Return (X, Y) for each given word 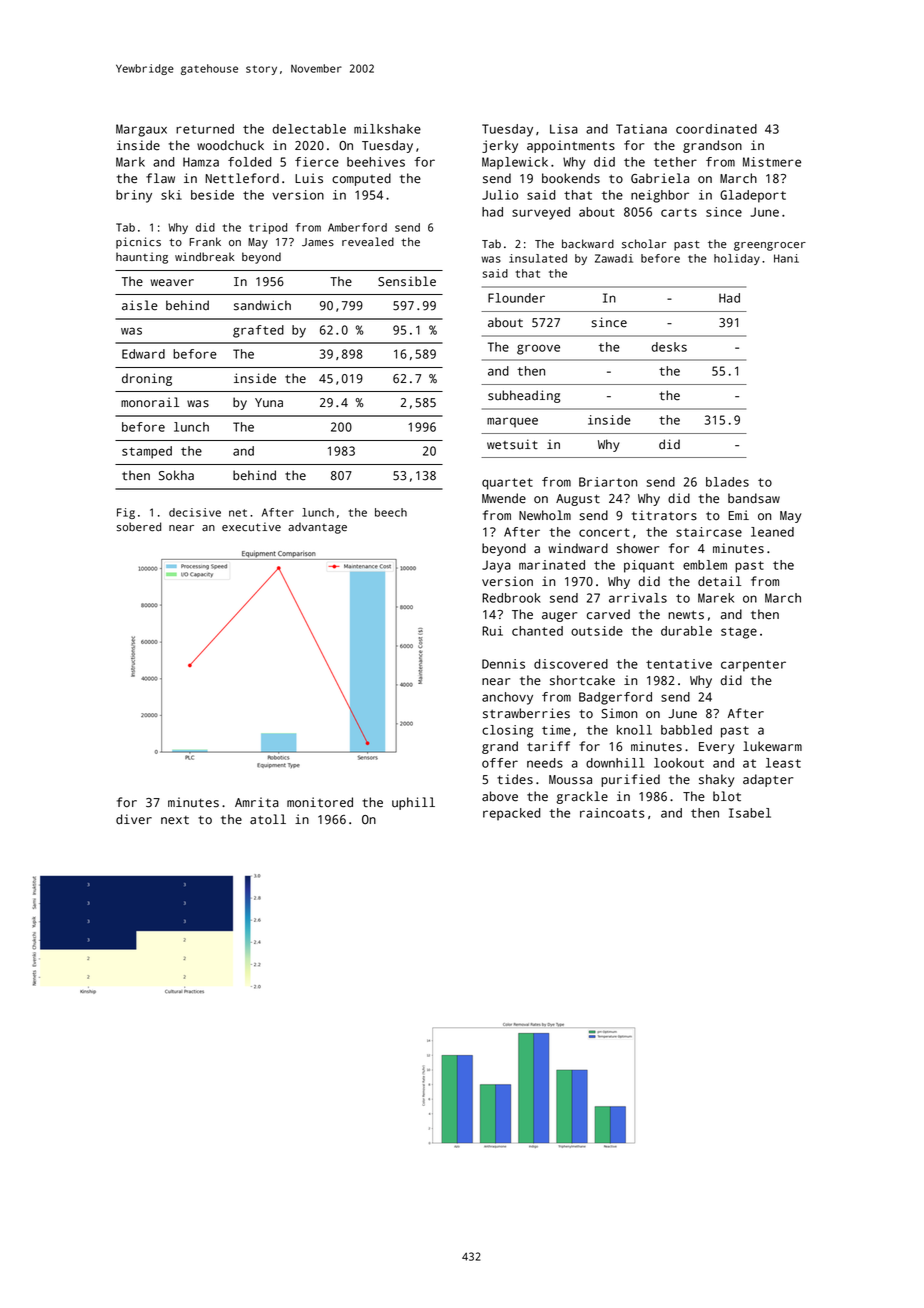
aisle (140, 305)
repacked (511, 814)
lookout (679, 763)
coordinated (716, 129)
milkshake (387, 129)
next (175, 820)
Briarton (608, 482)
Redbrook (511, 598)
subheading (524, 396)
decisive (195, 512)
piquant (649, 566)
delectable (309, 129)
